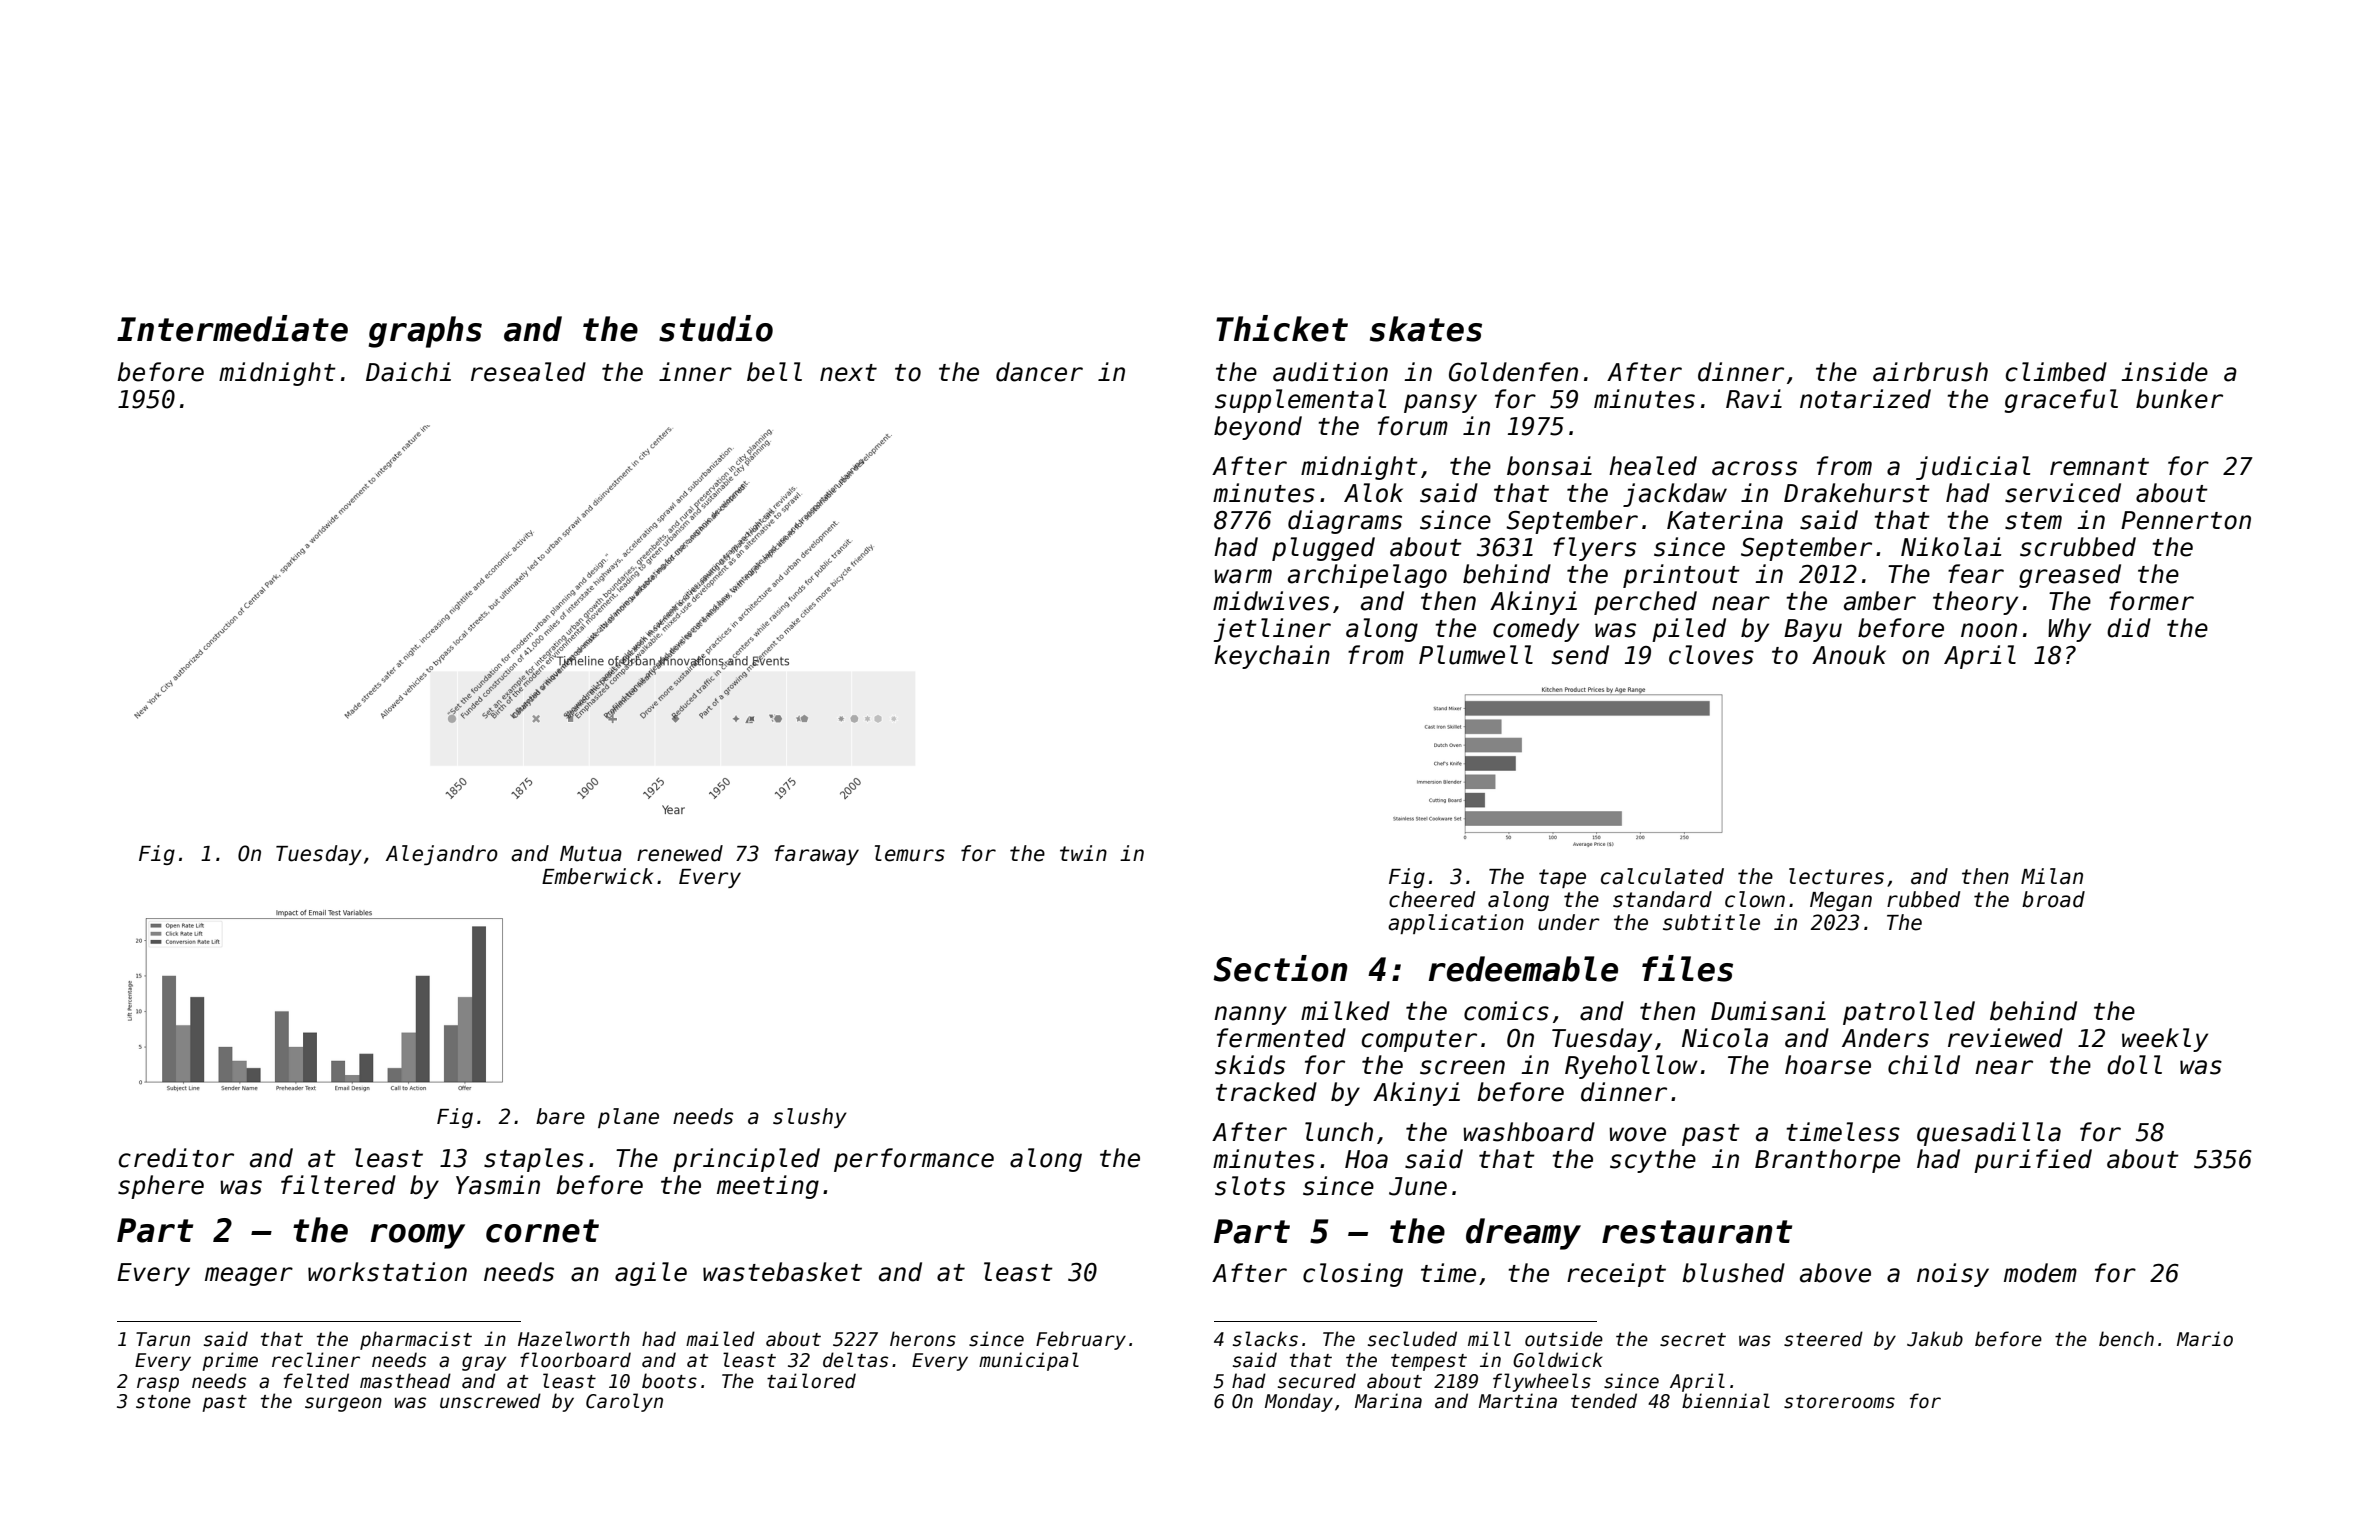  What do you see at coordinates (1039, 372) in the page?
I see `dancer` at bounding box center [1039, 372].
